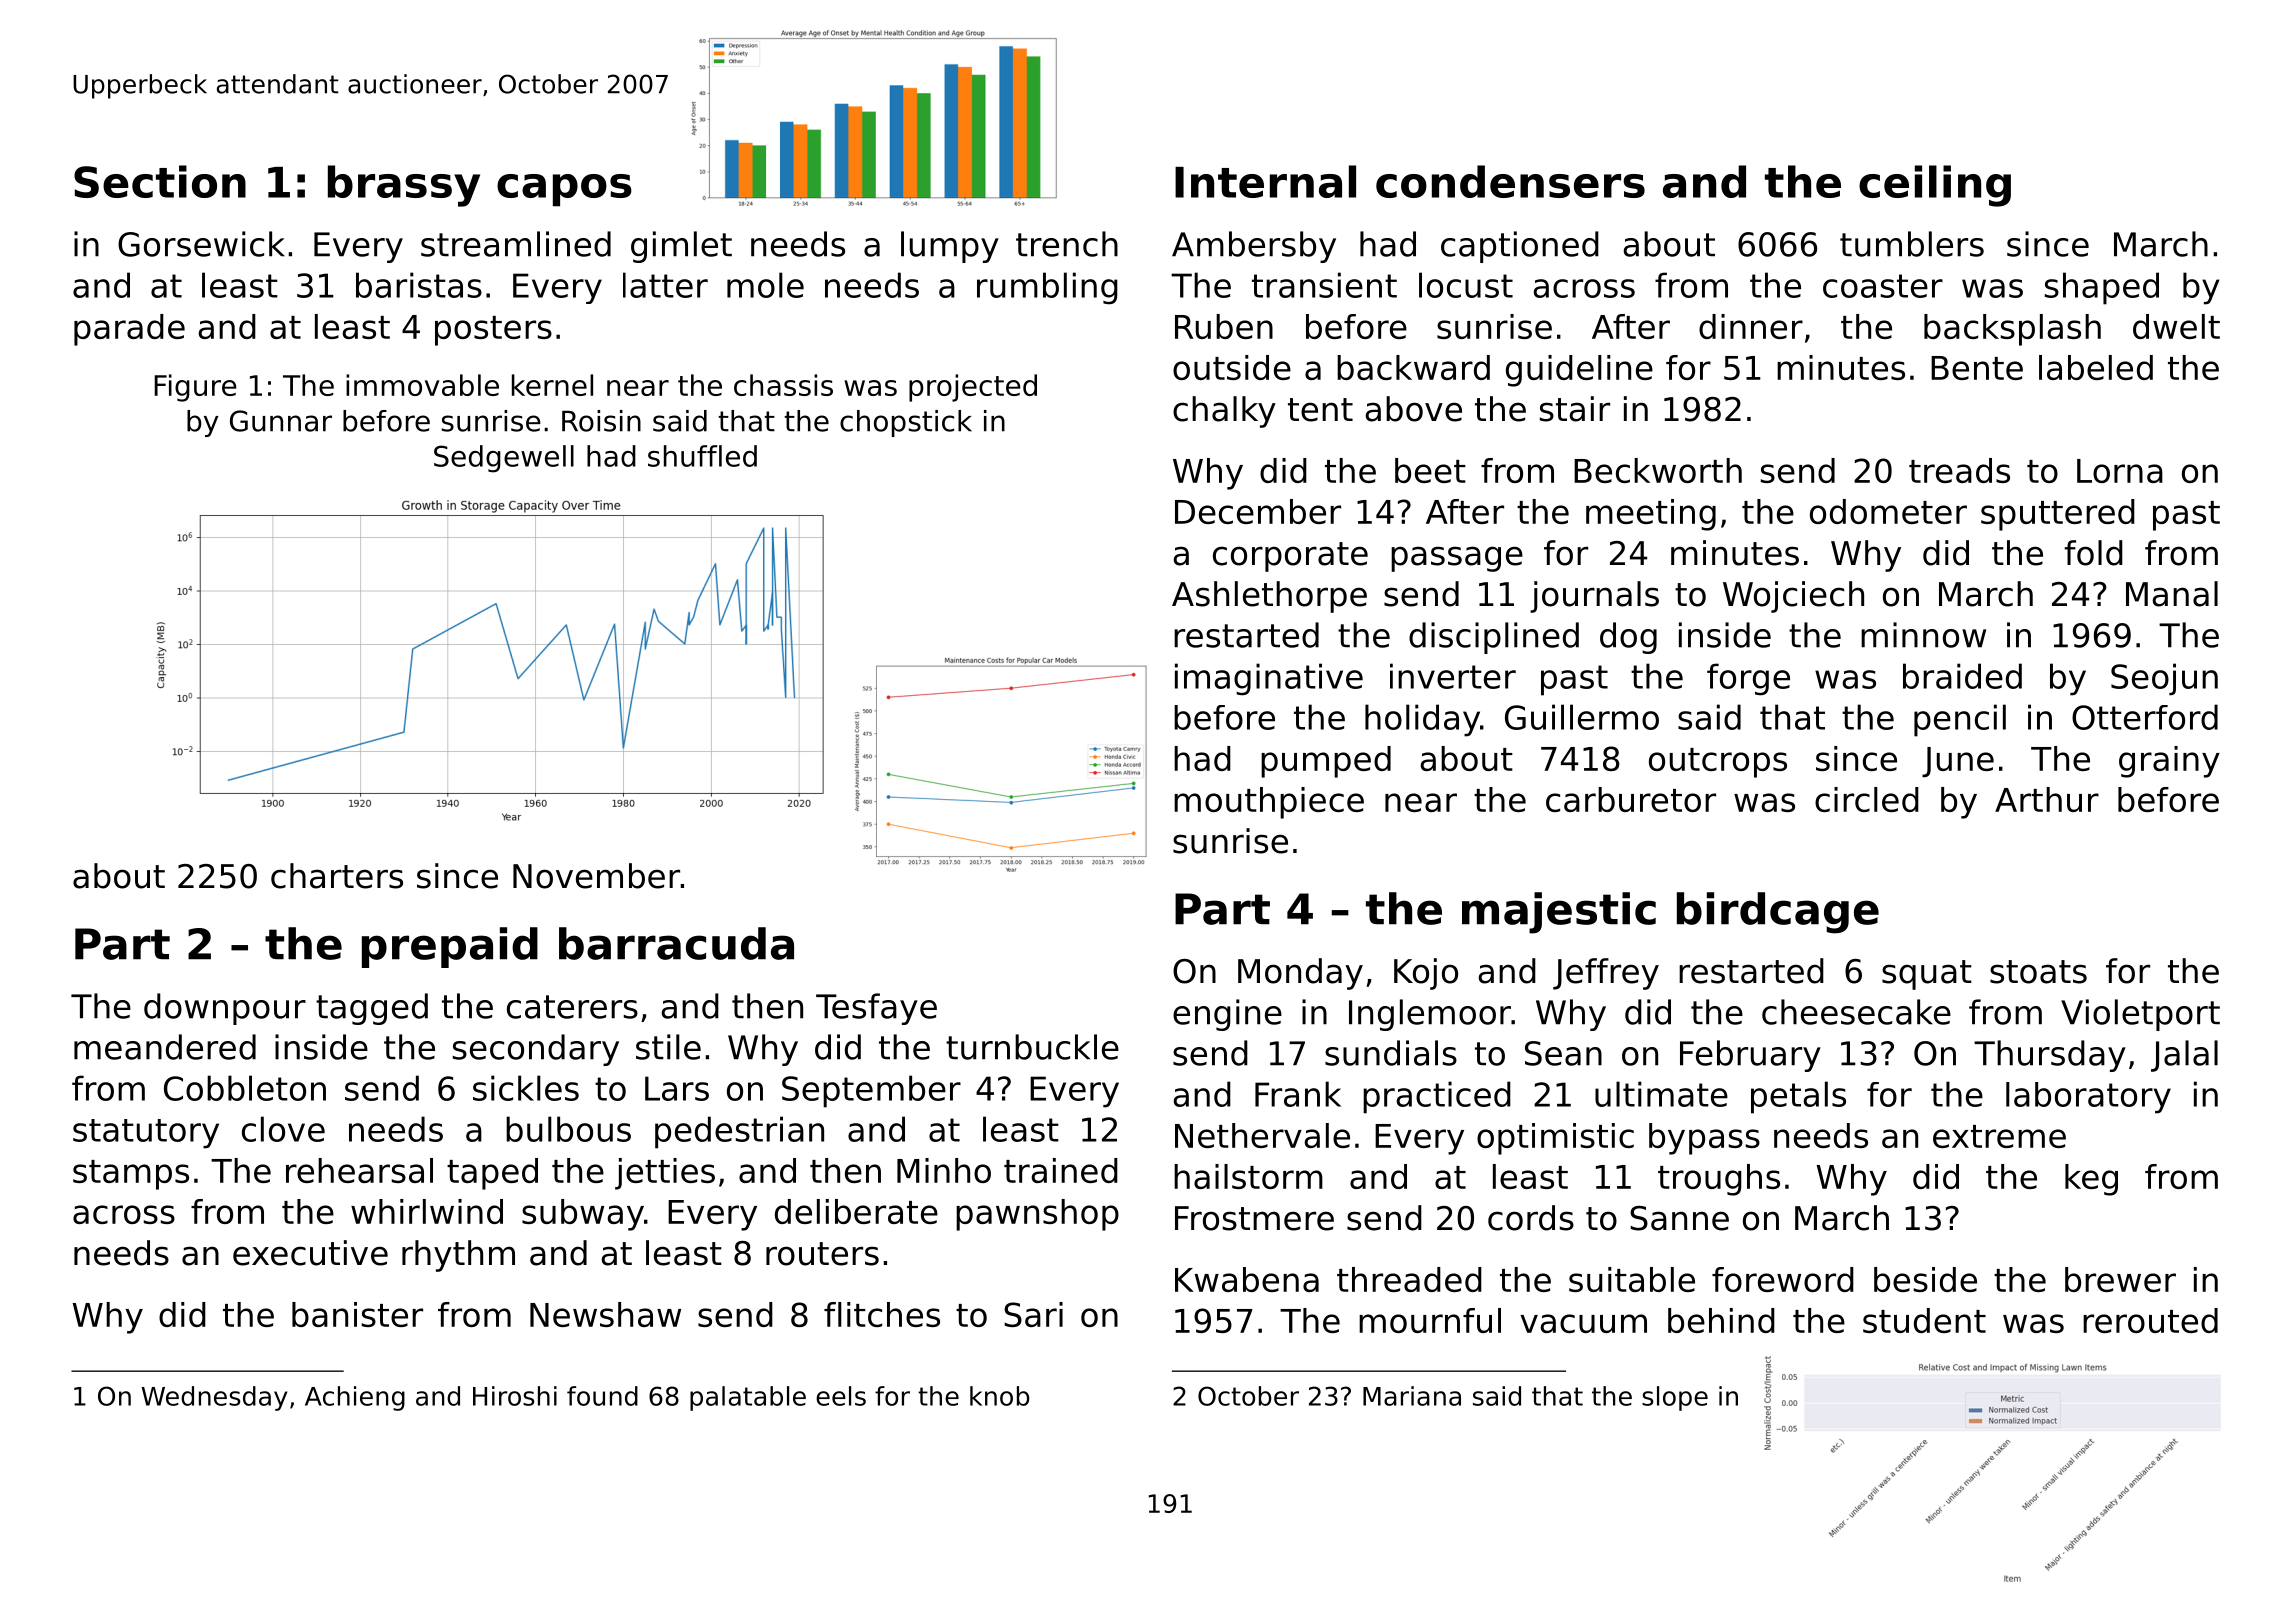 This screenshot has width=2292, height=1620. Describe the element at coordinates (355, 1398) in the screenshot. I see `Achieng` at that location.
